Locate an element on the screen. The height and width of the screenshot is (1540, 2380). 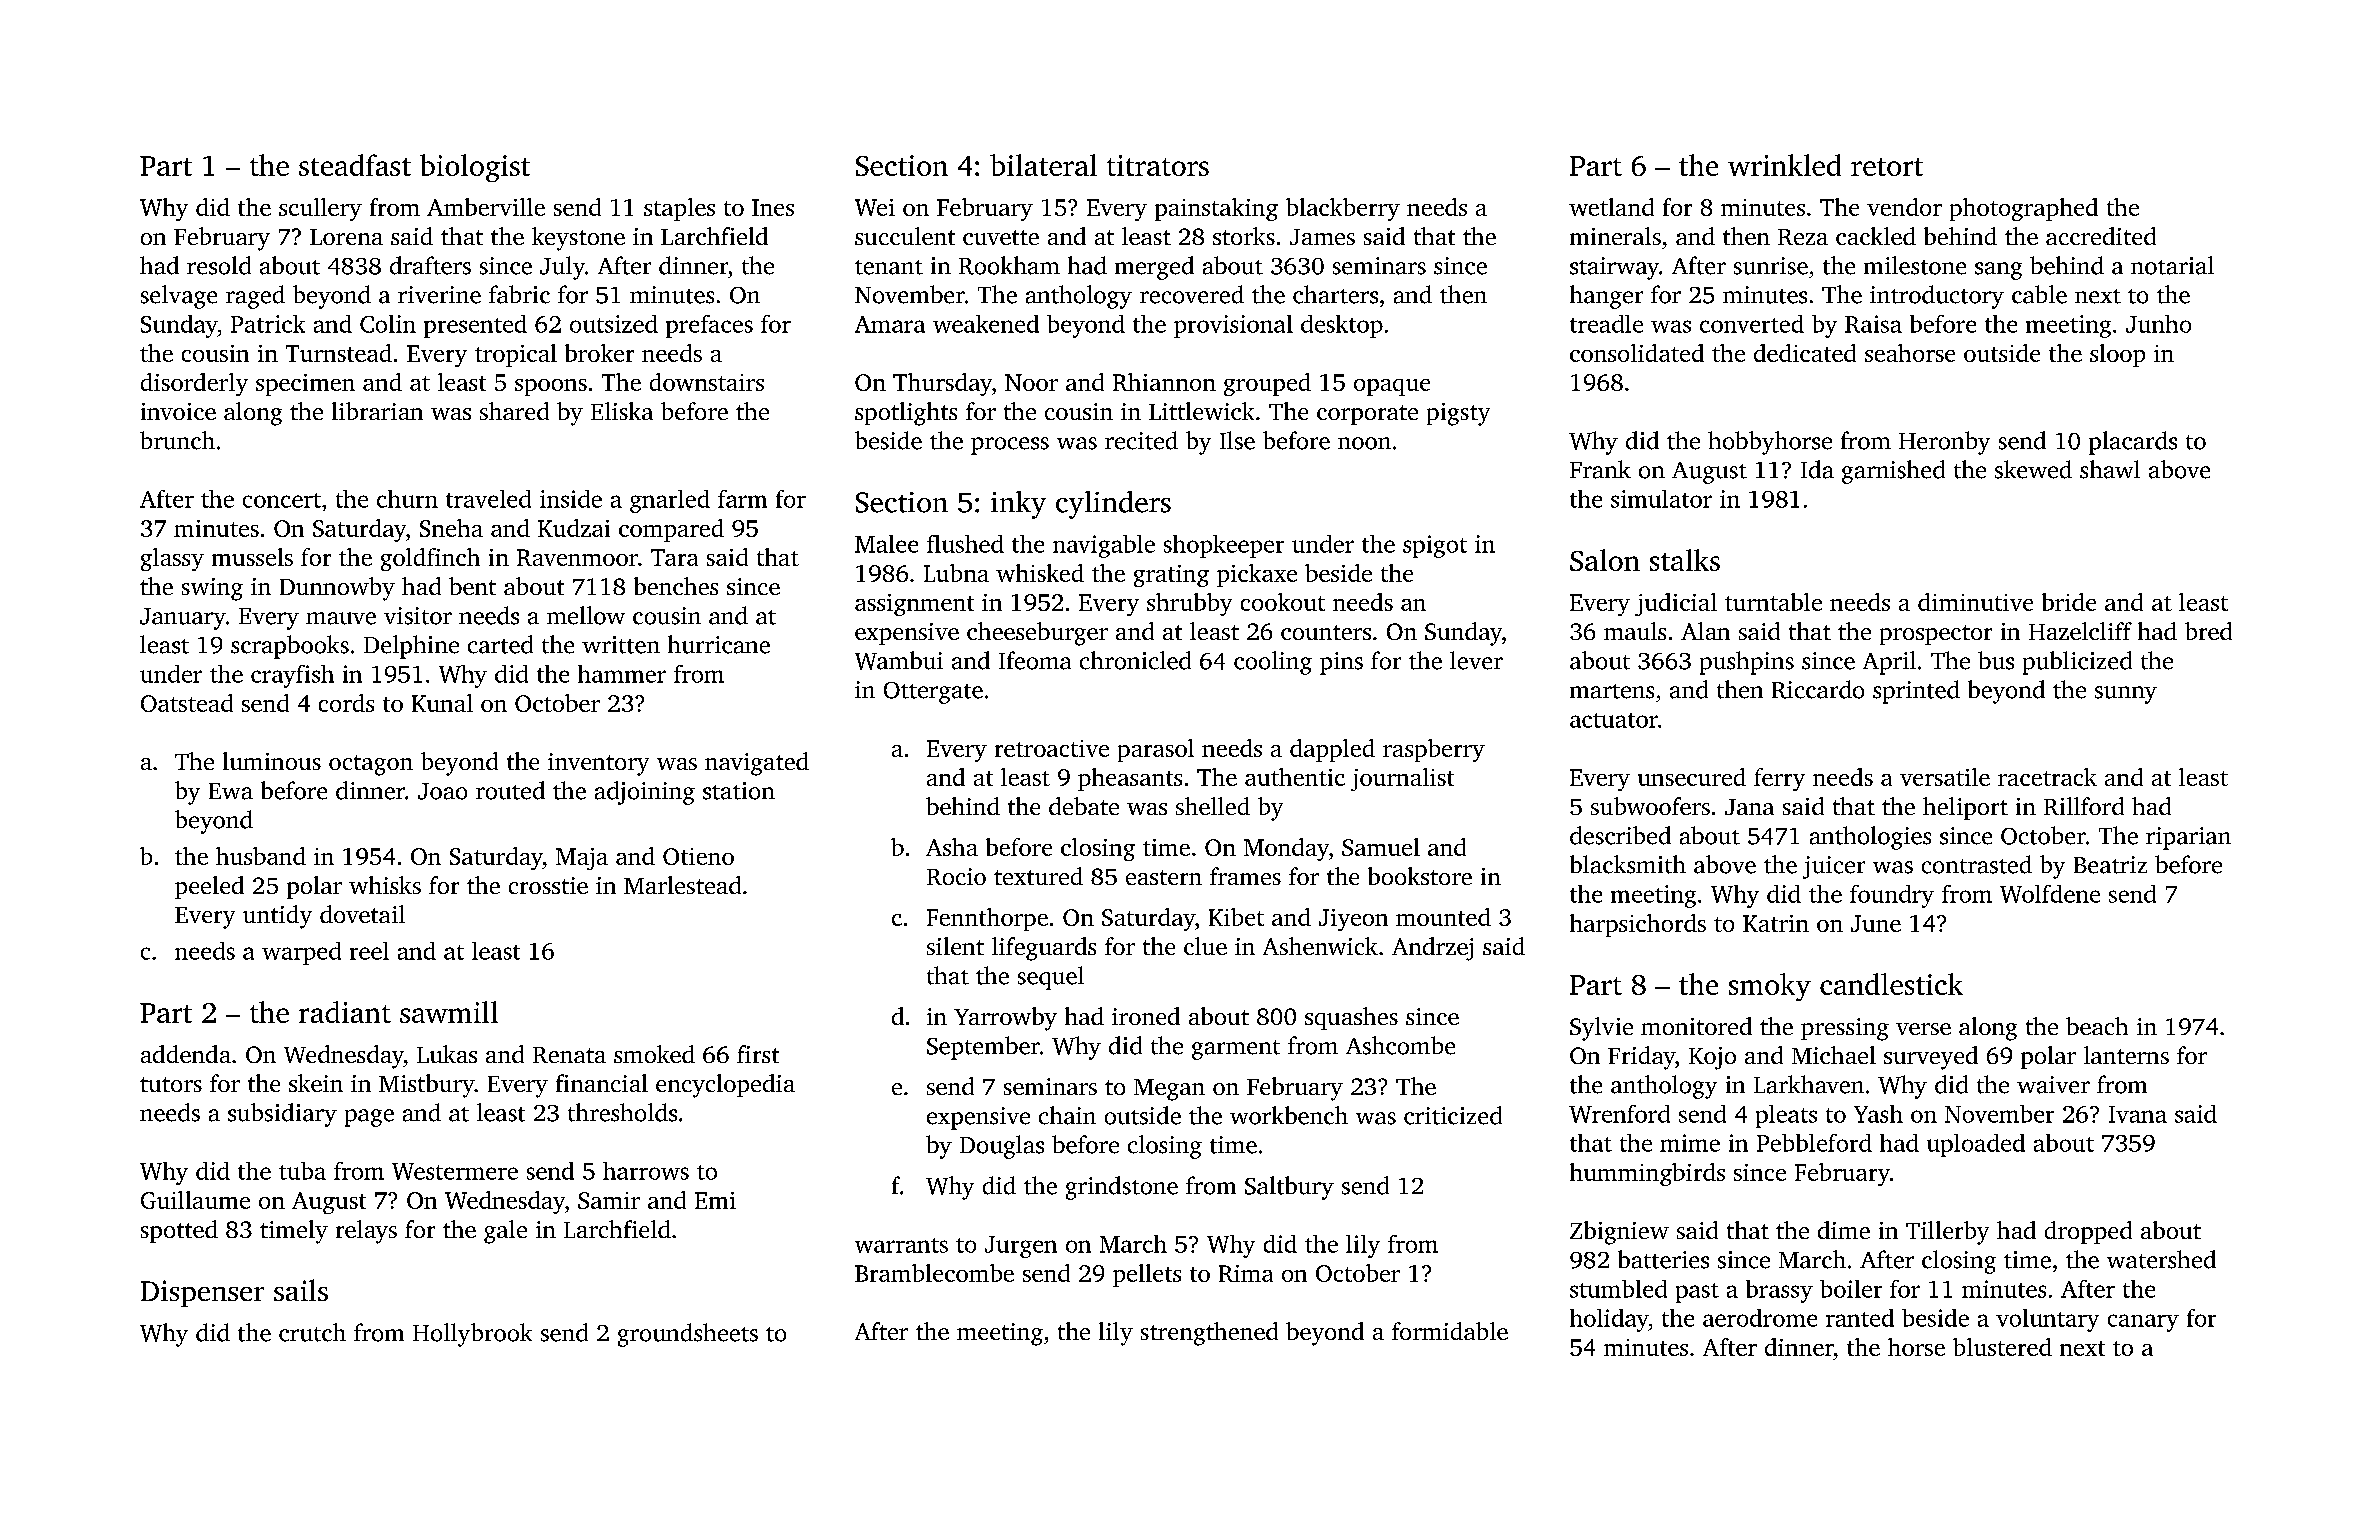
ironed is located at coordinates (1146, 1016).
